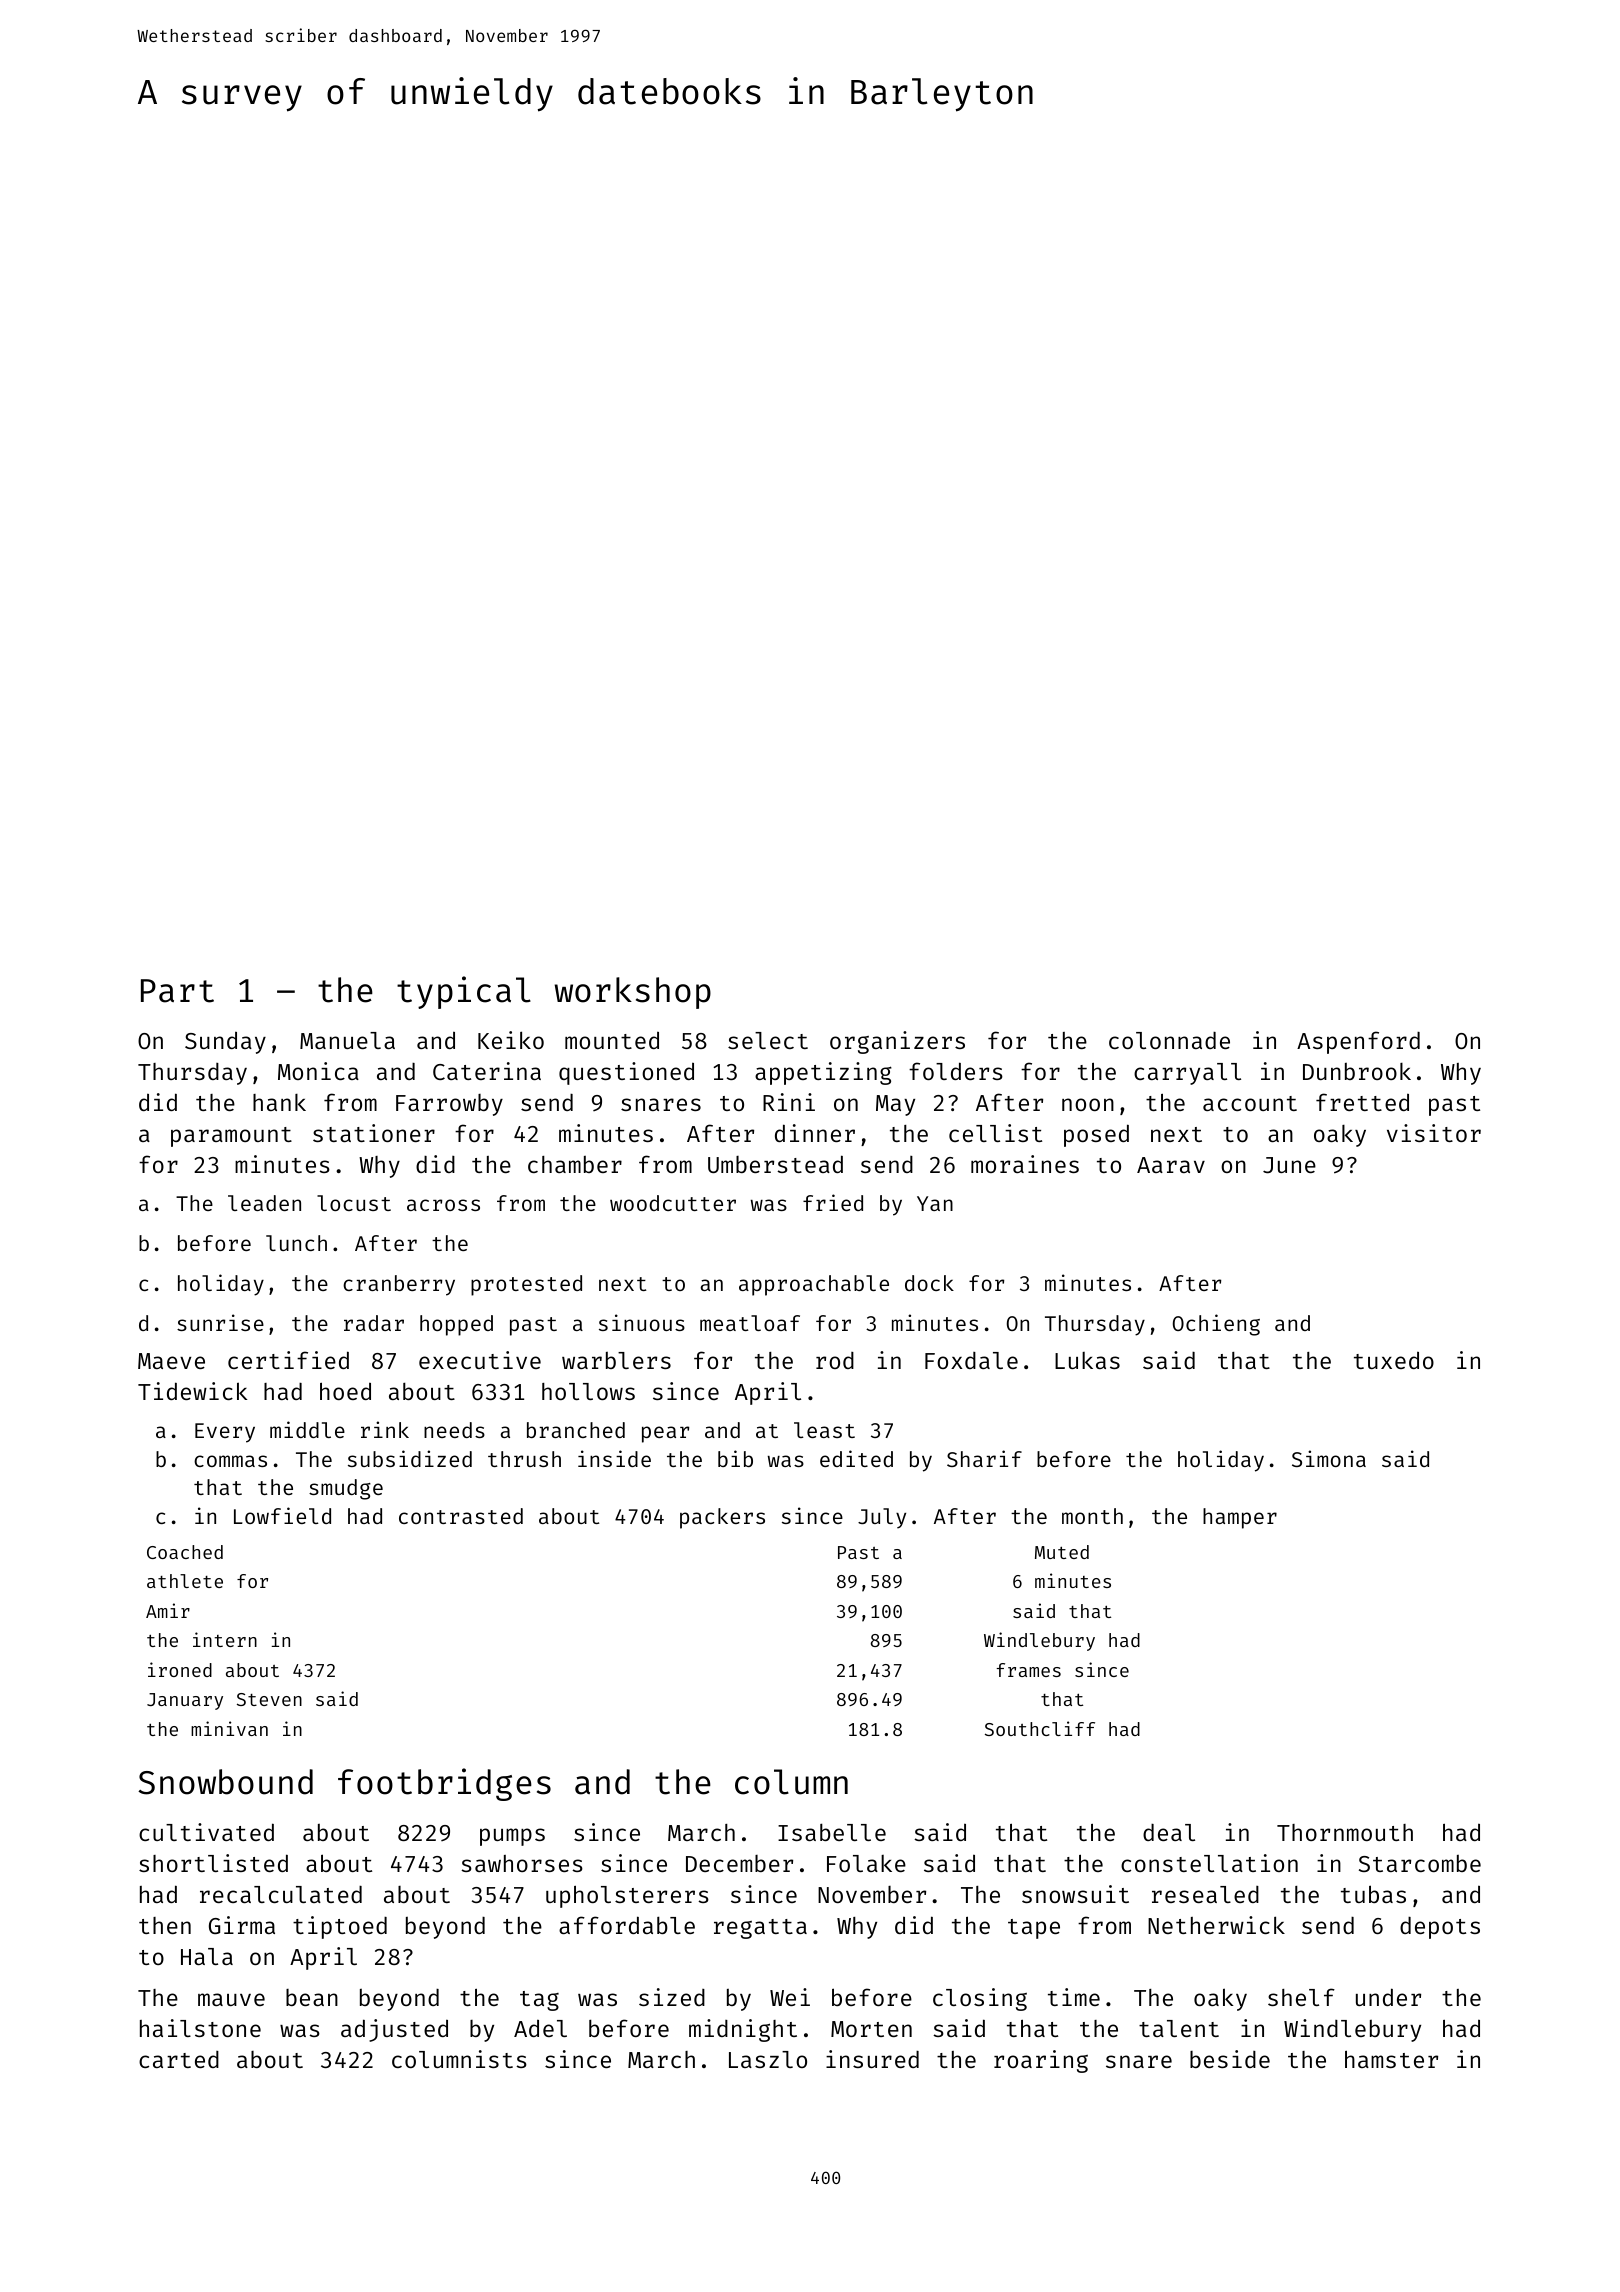 The height and width of the screenshot is (2292, 1620). Describe the element at coordinates (722, 1518) in the screenshot. I see `packers` at that location.
